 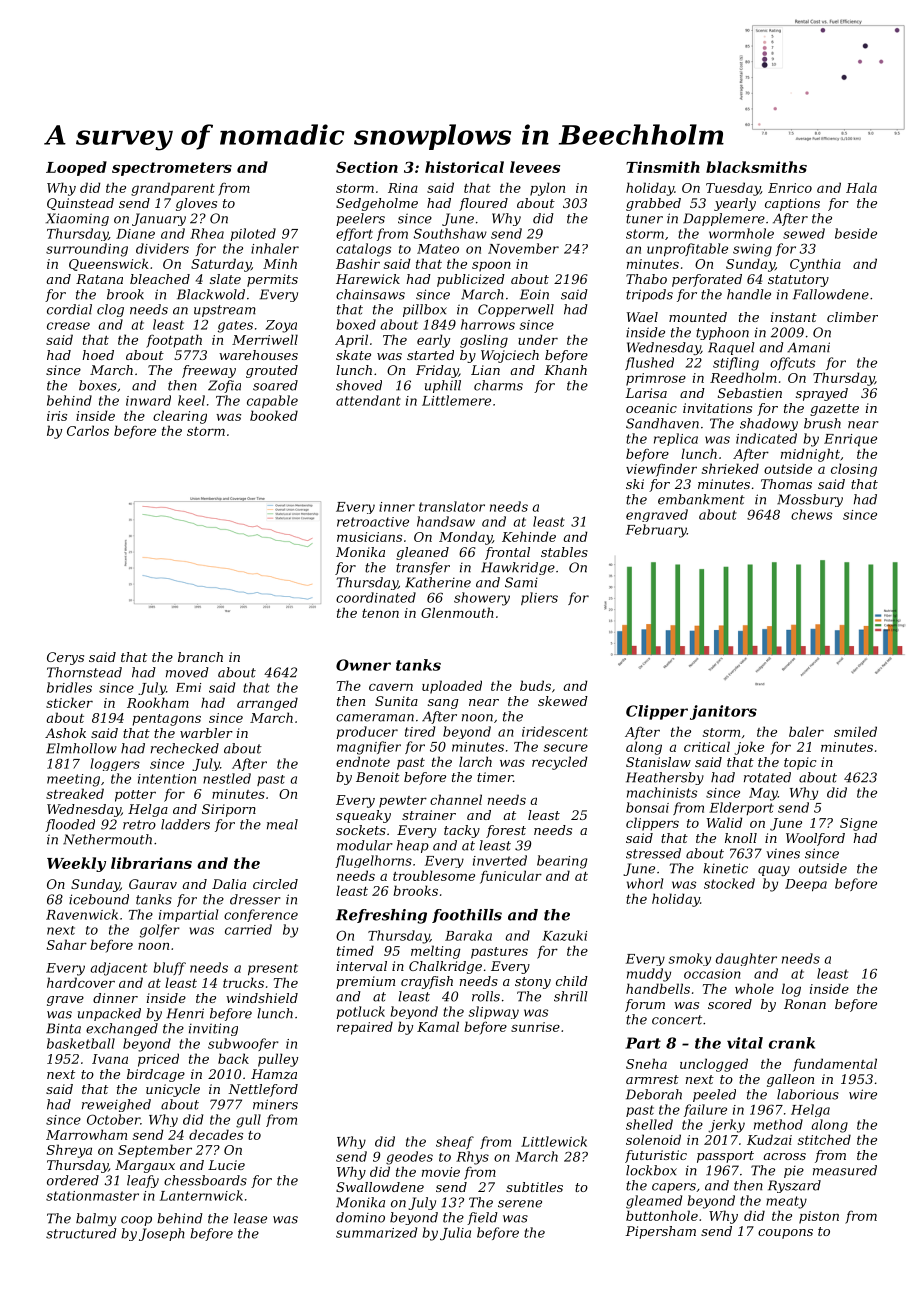 I want to click on joke, so click(x=749, y=748).
